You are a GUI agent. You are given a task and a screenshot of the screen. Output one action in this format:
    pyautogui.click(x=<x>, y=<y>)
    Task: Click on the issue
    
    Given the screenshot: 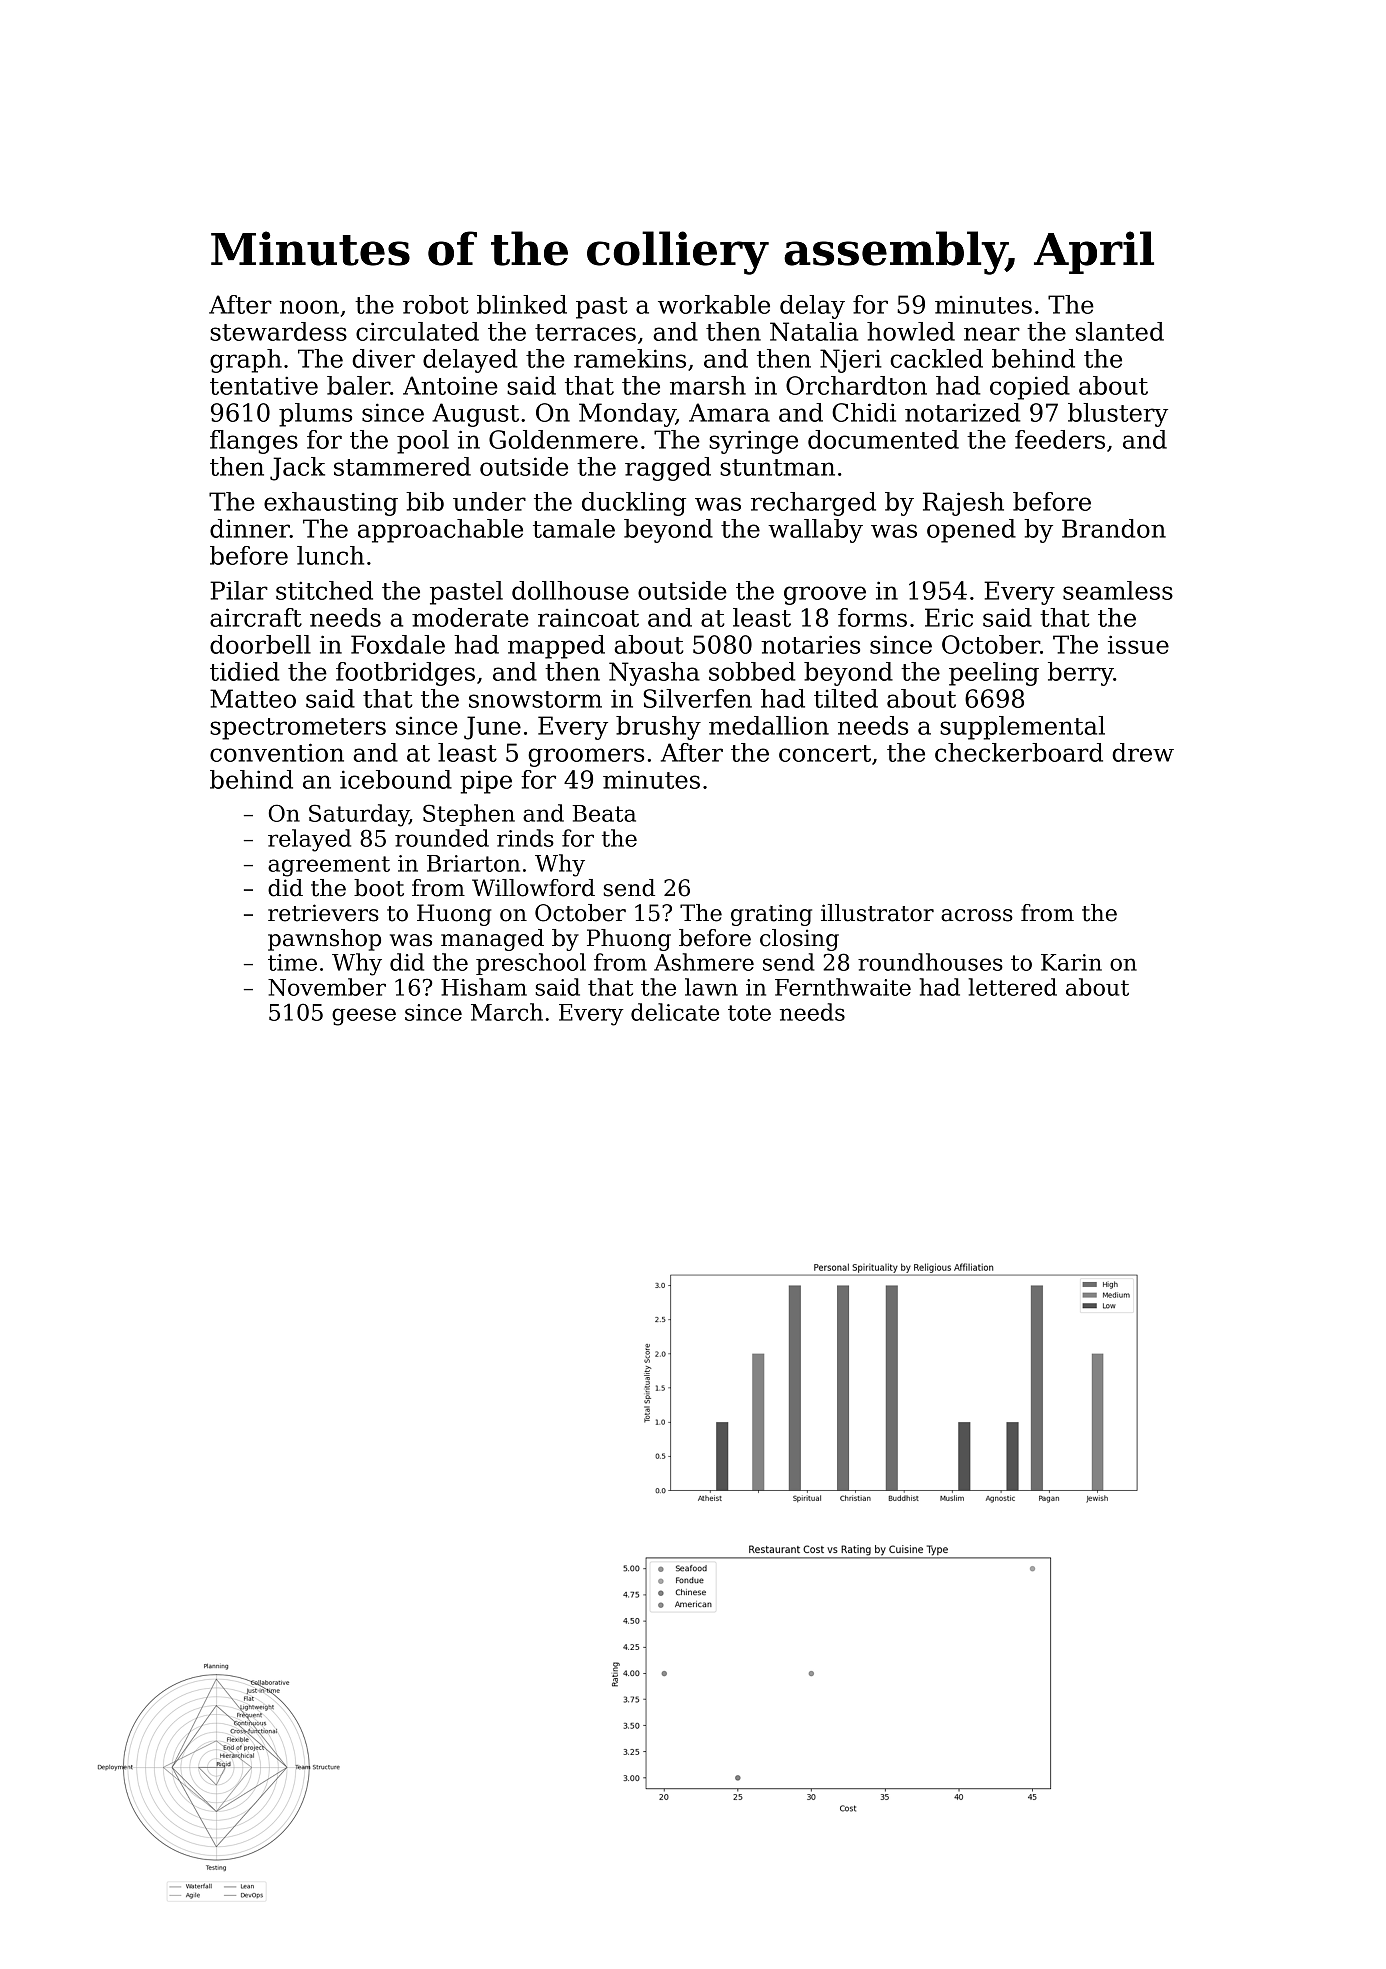 What is the action you would take?
    pyautogui.click(x=1138, y=644)
